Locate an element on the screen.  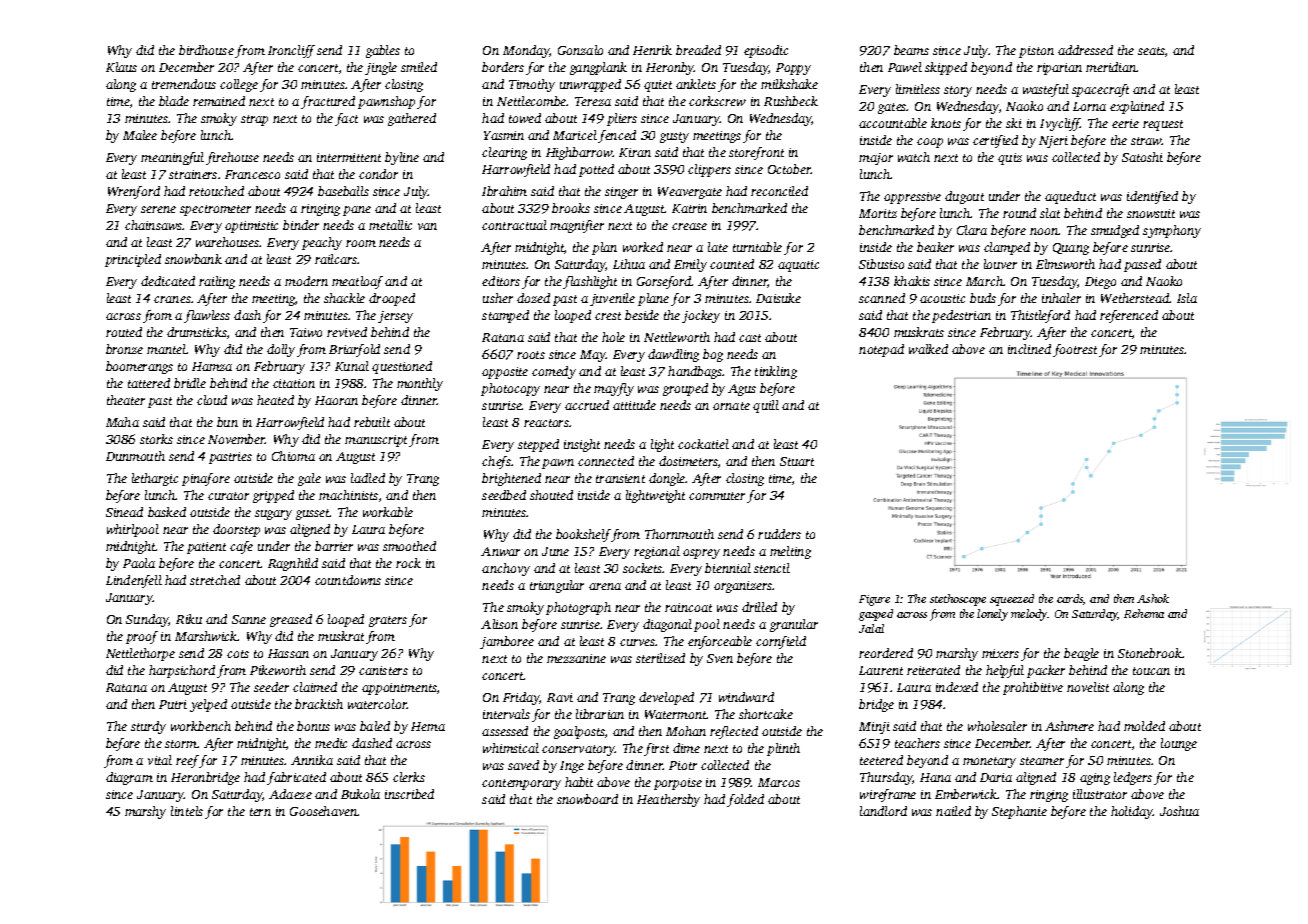
addressed is located at coordinates (1085, 50).
